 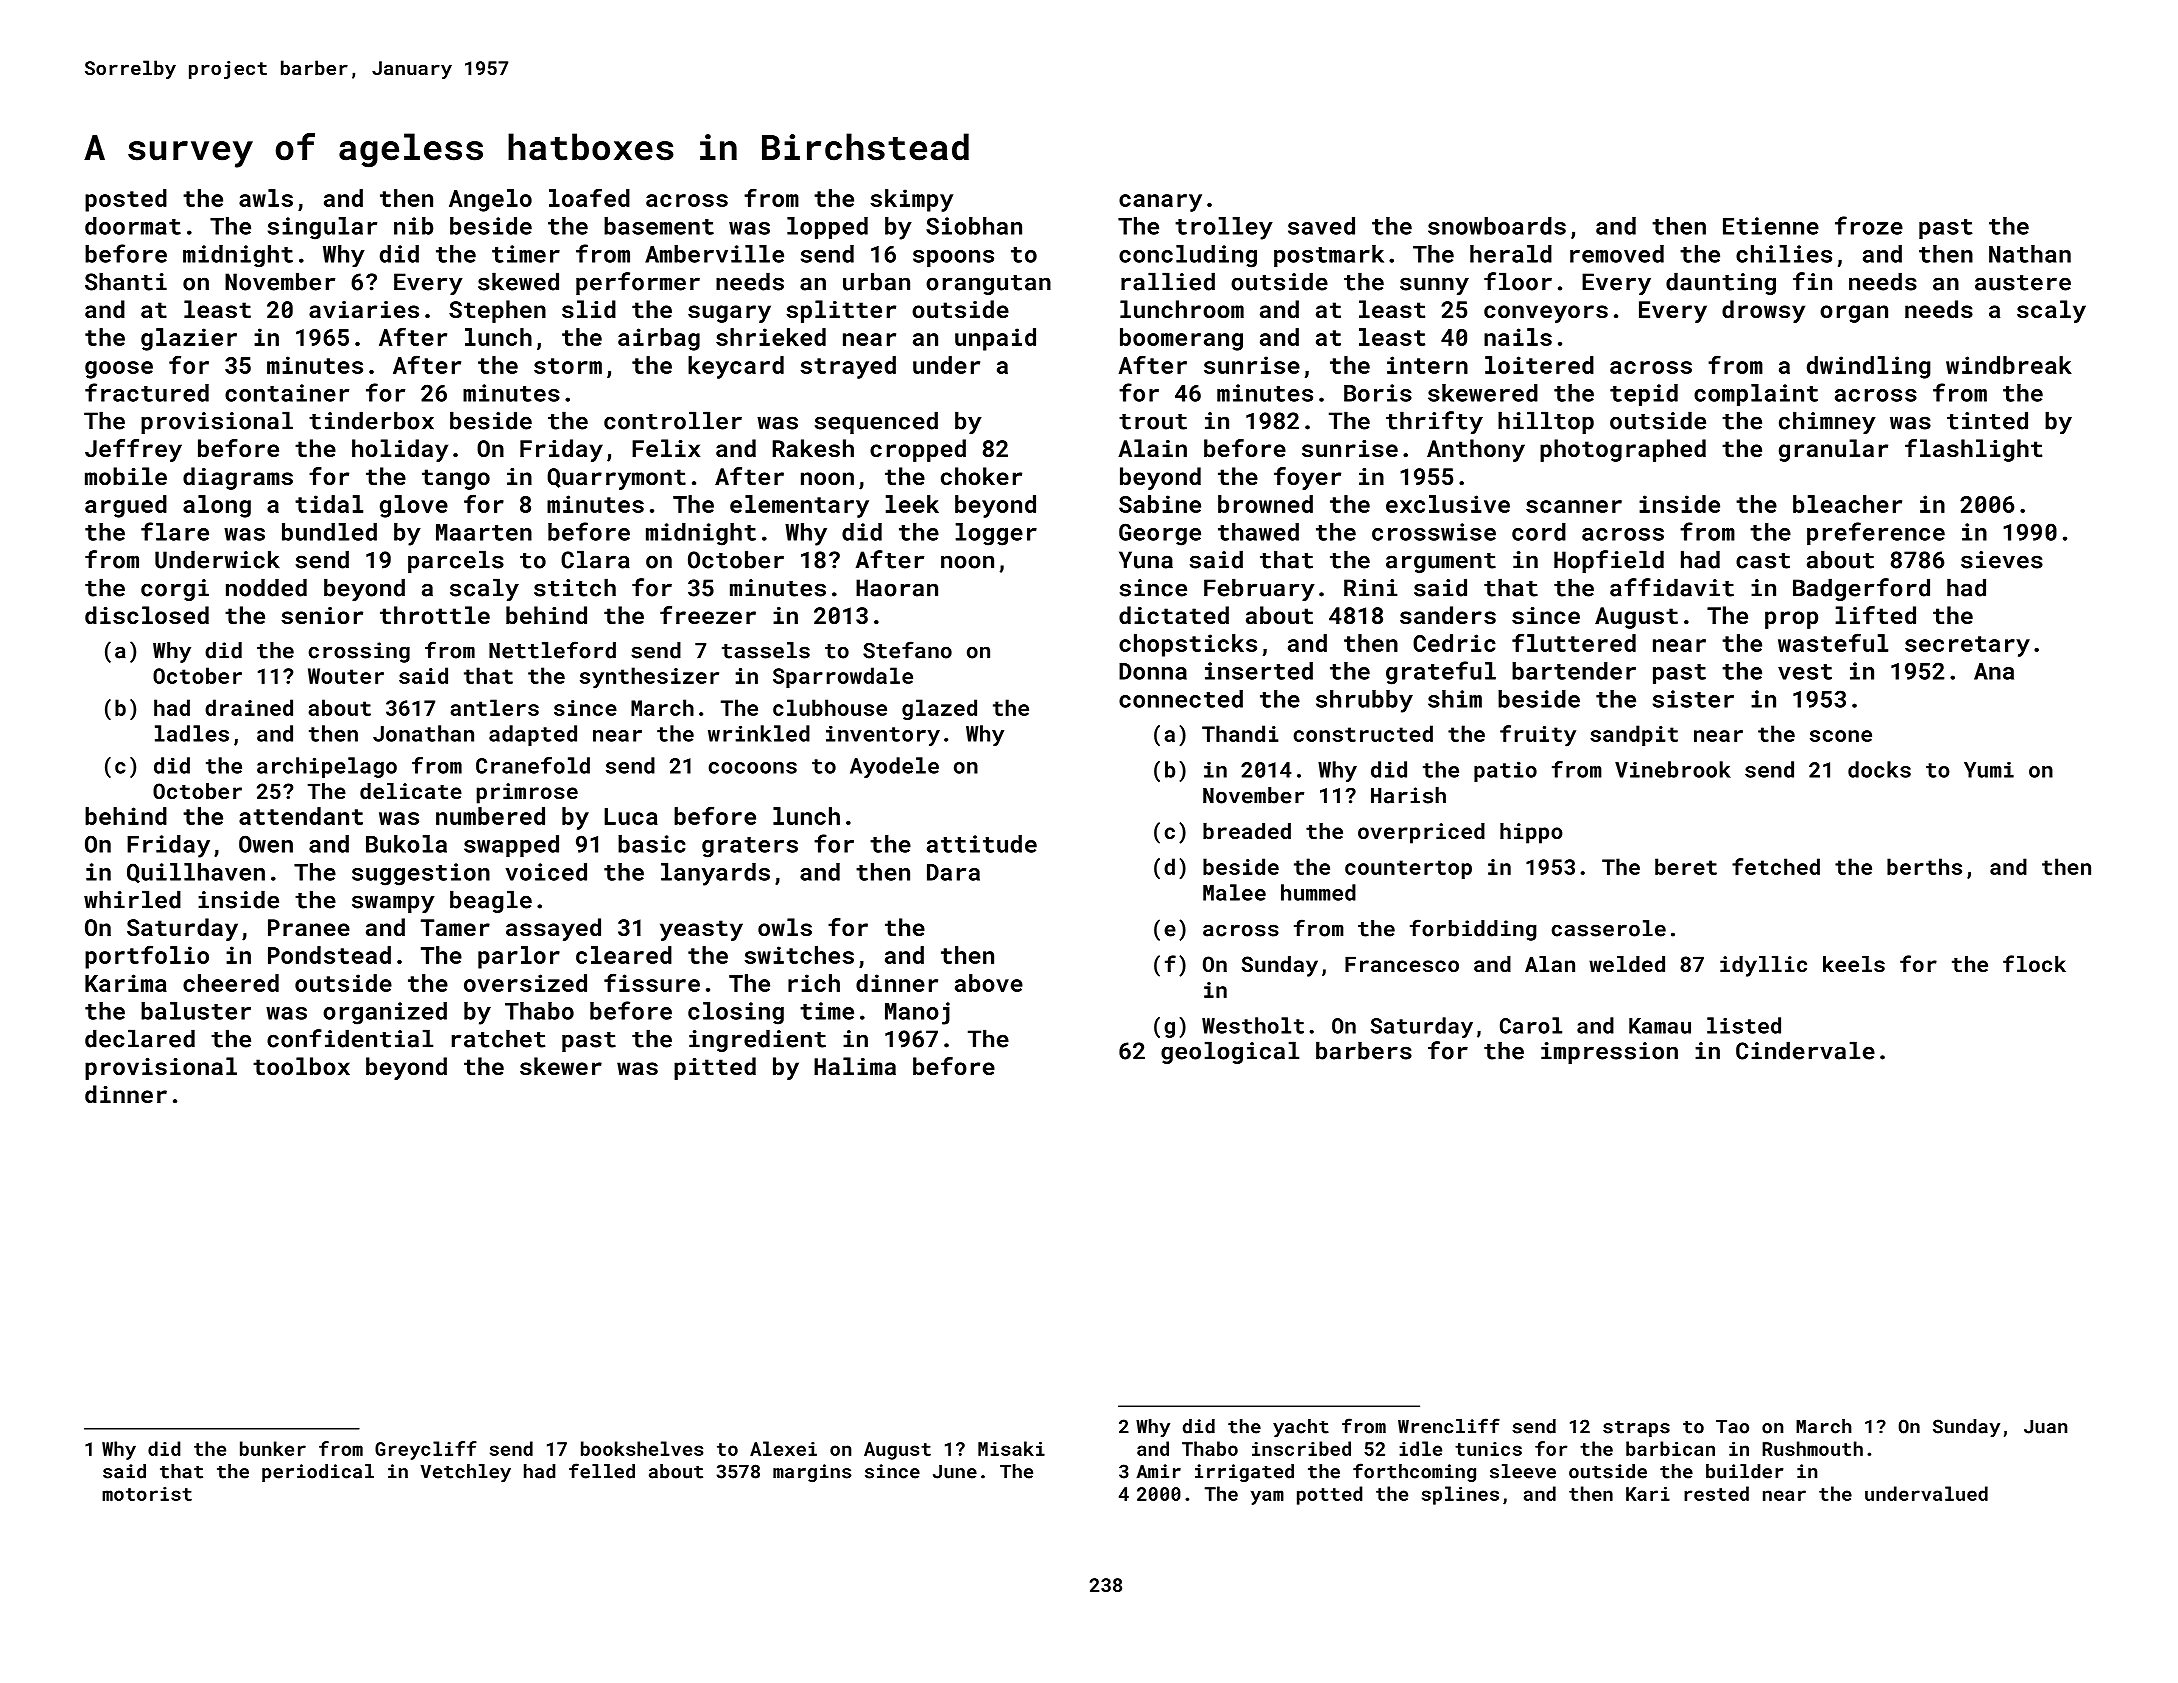 What do you see at coordinates (1716, 1493) in the screenshot?
I see `rested` at bounding box center [1716, 1493].
